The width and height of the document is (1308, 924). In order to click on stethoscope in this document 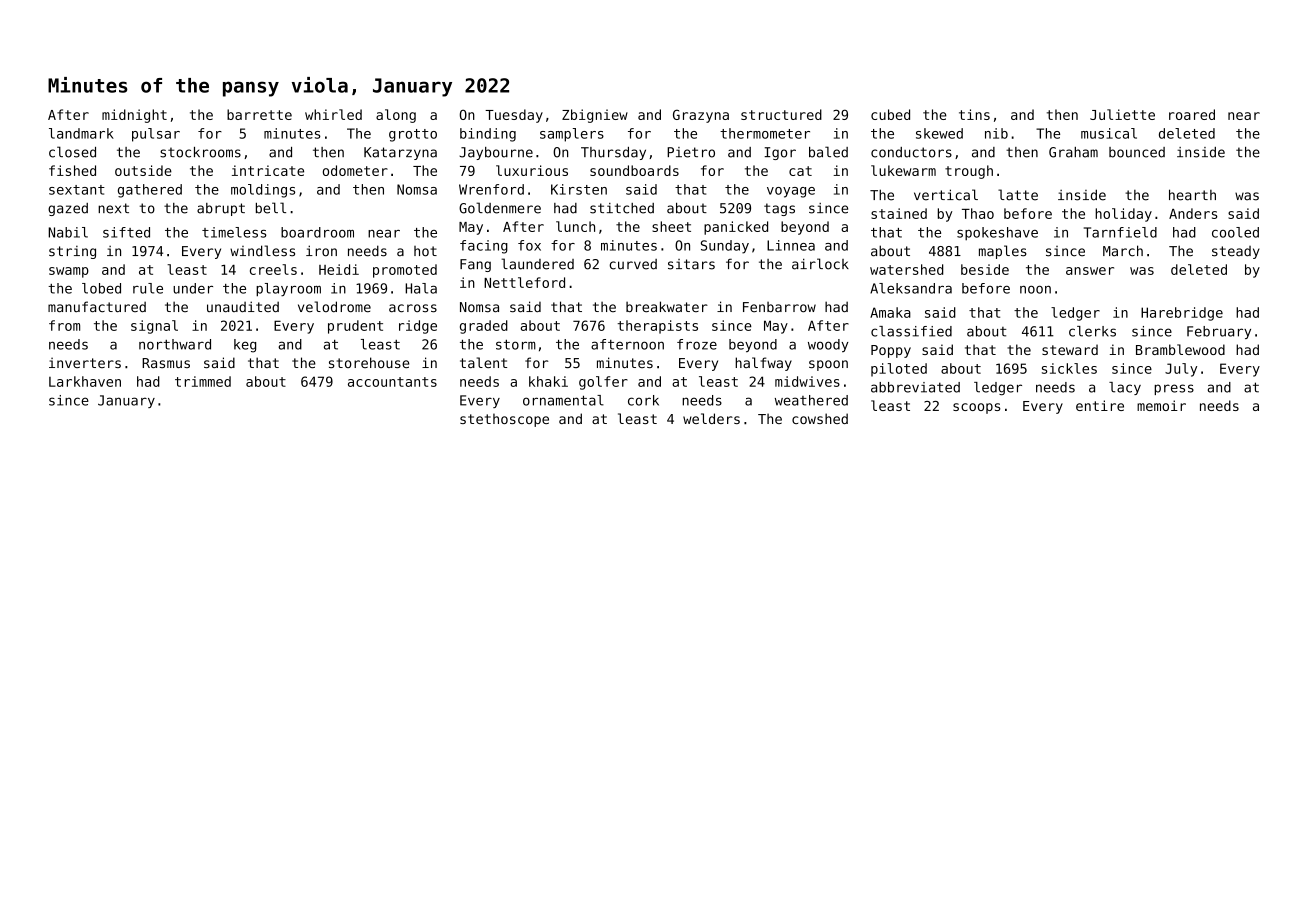, I will do `click(504, 420)`.
